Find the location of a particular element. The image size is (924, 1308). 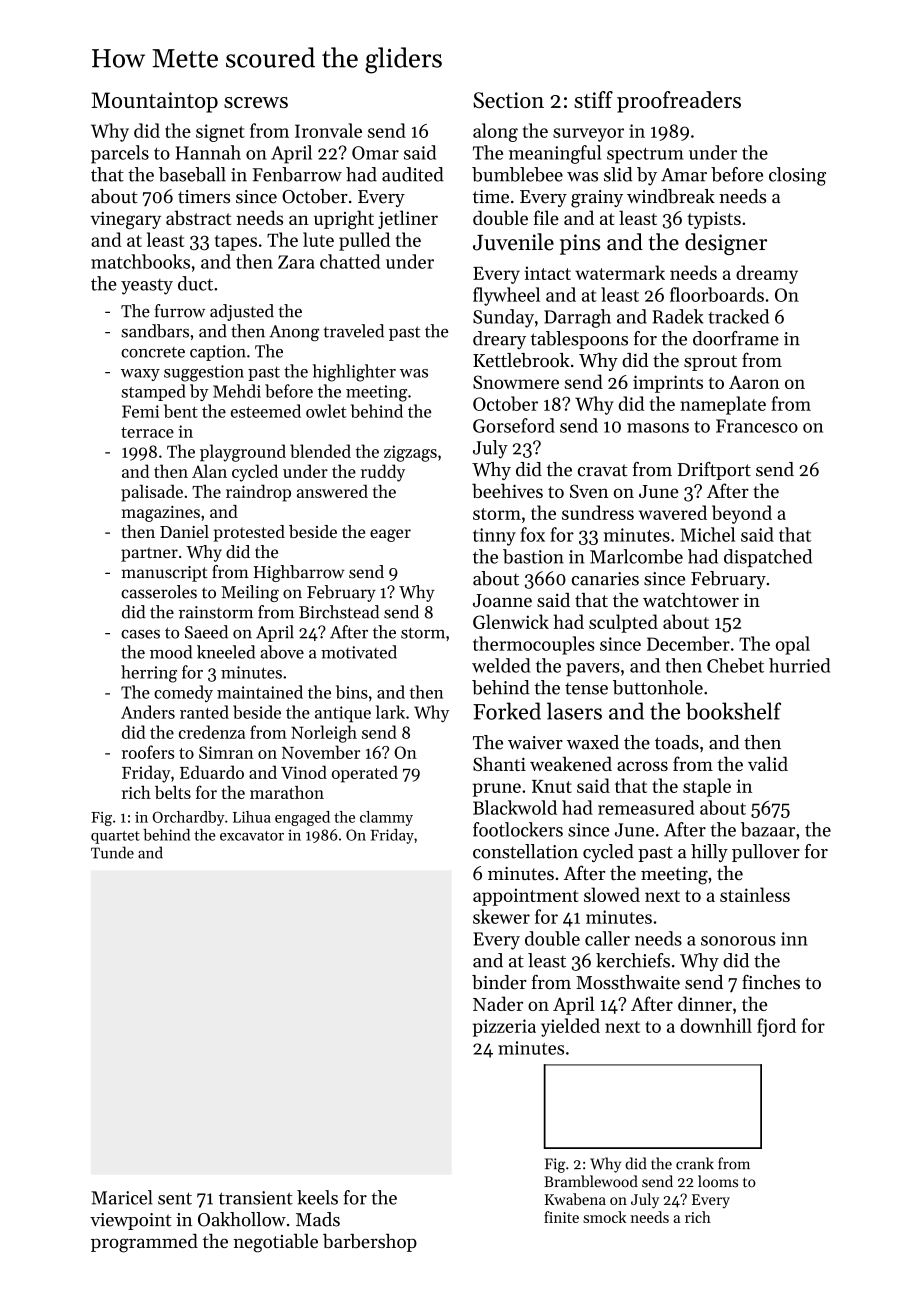

valid is located at coordinates (768, 763).
